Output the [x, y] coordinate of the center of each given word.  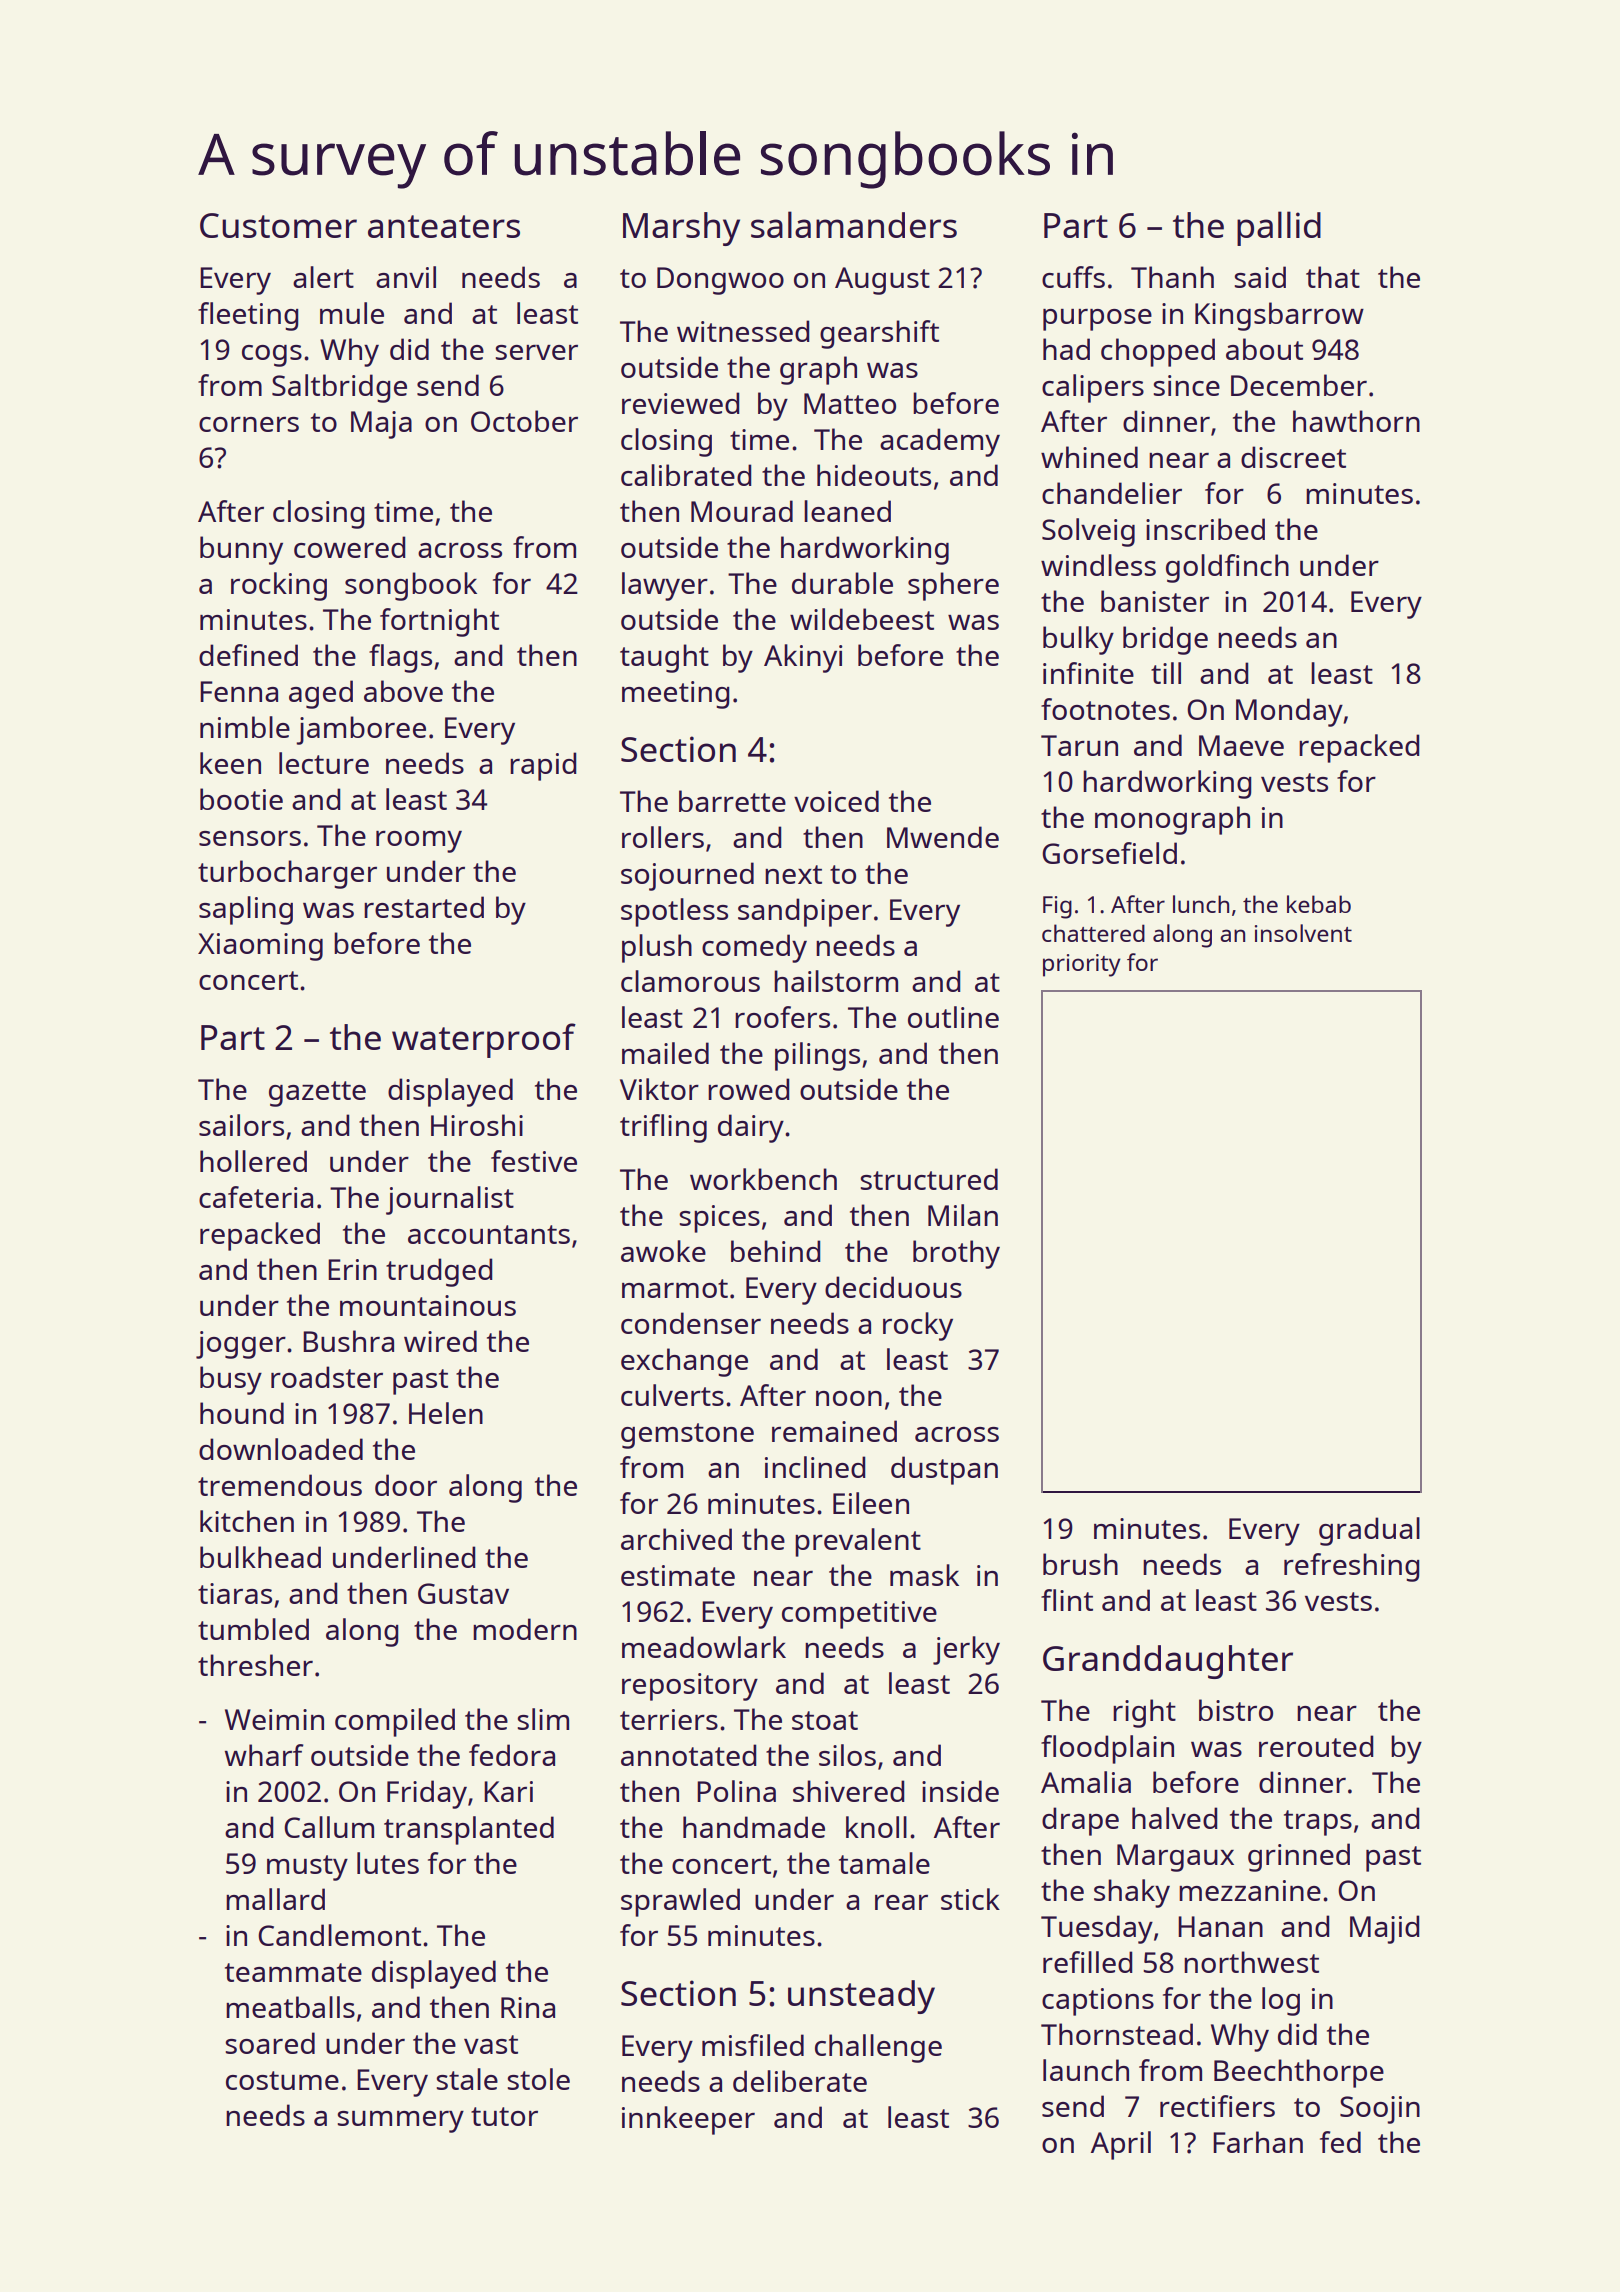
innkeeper [688, 2120]
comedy [754, 948]
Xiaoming [260, 947]
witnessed [743, 331]
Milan [963, 1215]
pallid [1279, 228]
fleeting [248, 316]
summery [401, 2122]
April [1121, 2145]
